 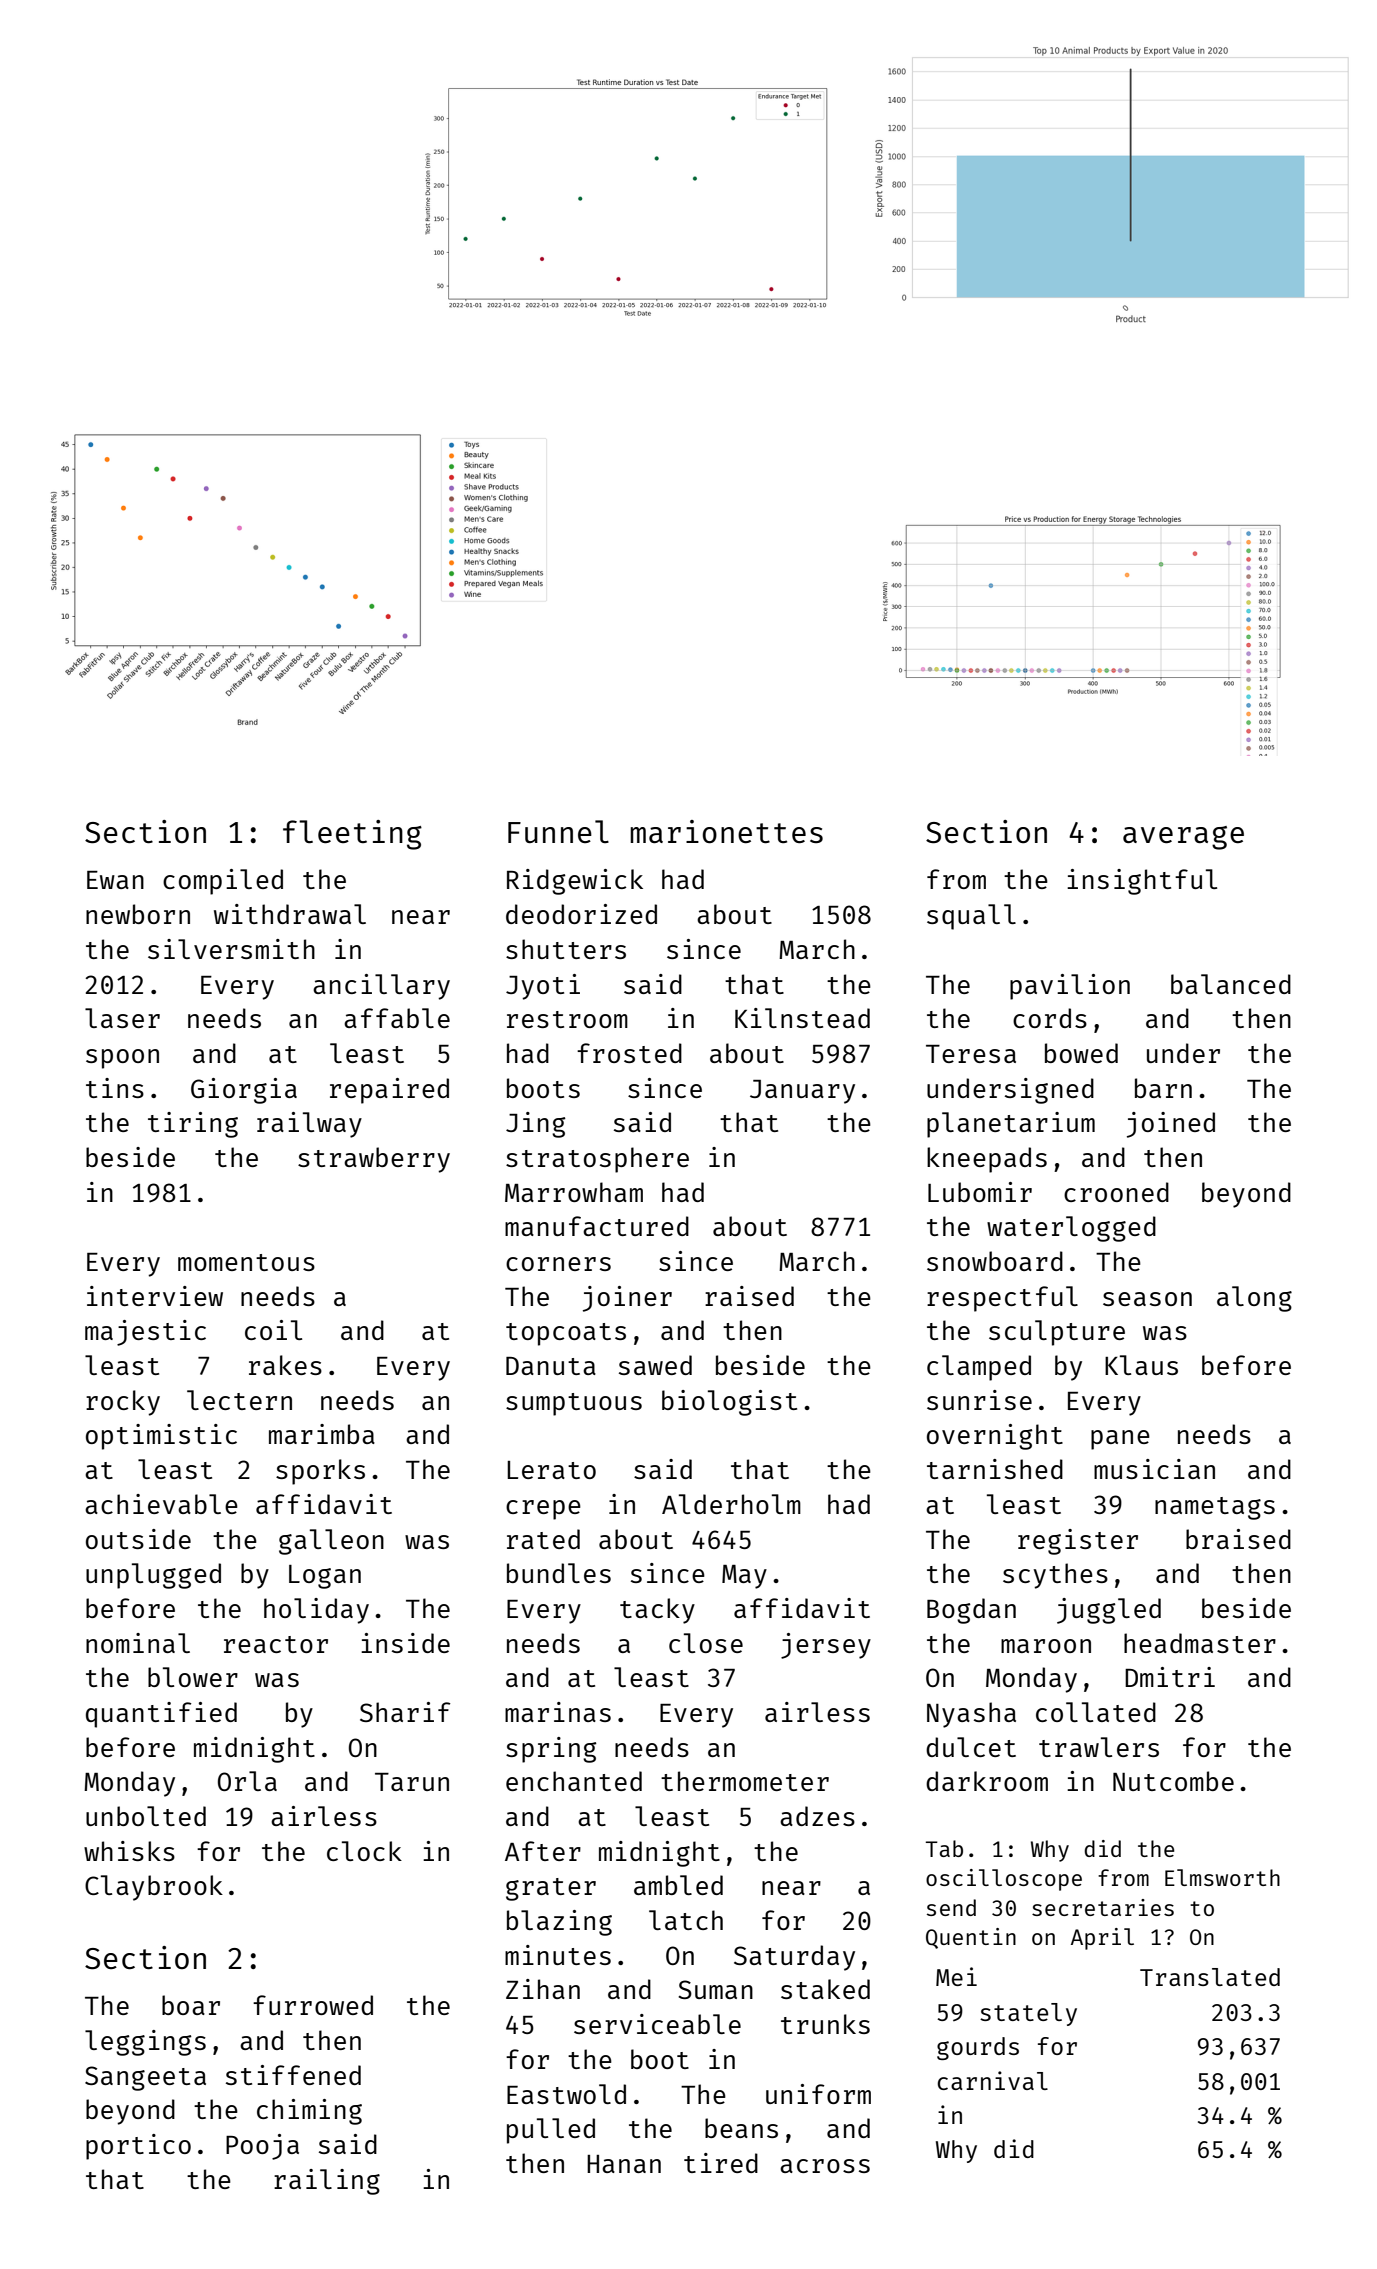 What do you see at coordinates (327, 2182) in the image?
I see `railing` at bounding box center [327, 2182].
